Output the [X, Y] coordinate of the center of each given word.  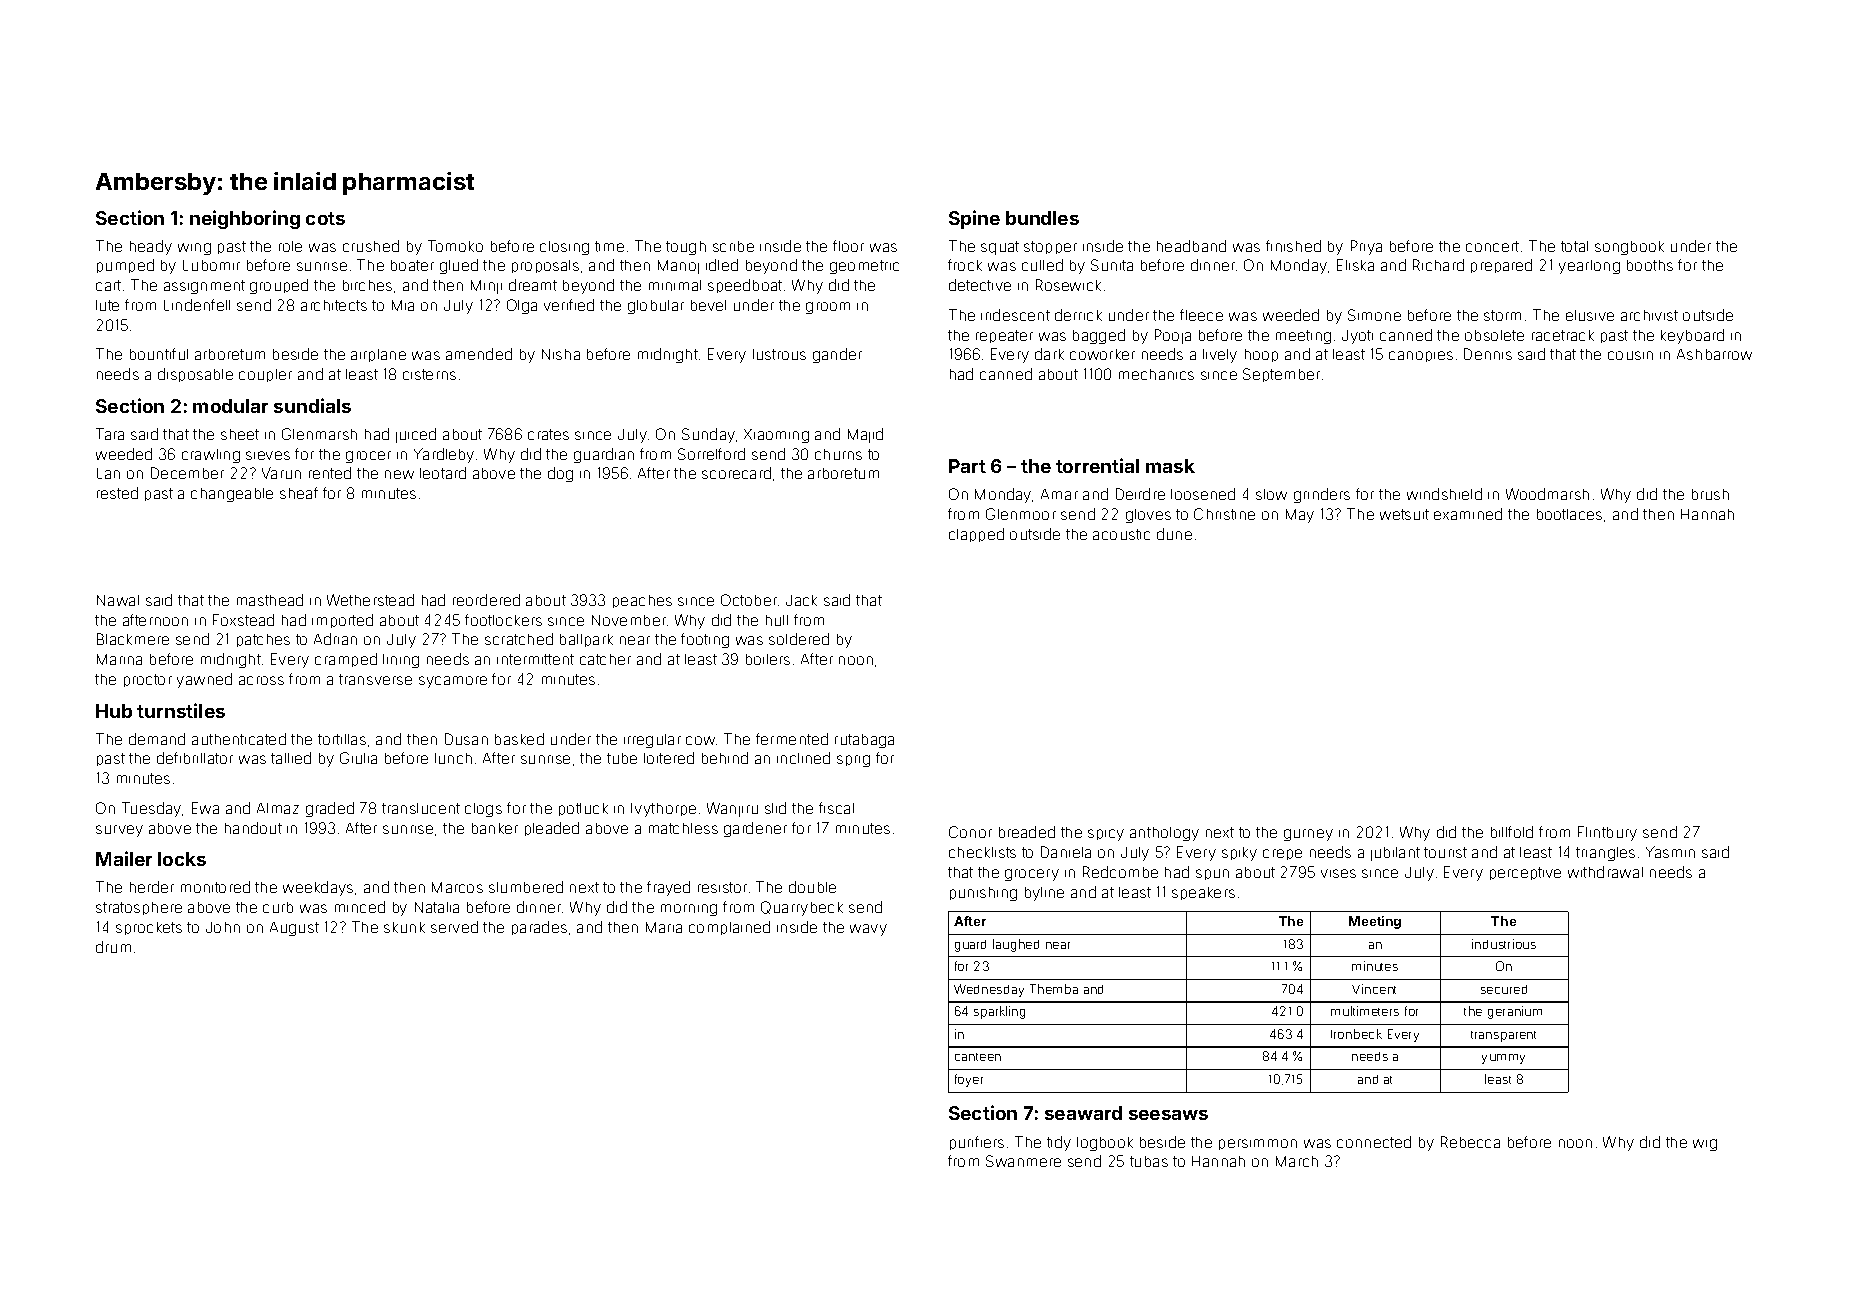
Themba [1054, 989]
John [223, 927]
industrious [1504, 944]
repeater [1004, 336]
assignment [204, 287]
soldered [799, 639]
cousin [1630, 355]
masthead [270, 600]
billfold [1512, 832]
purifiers [977, 1143]
